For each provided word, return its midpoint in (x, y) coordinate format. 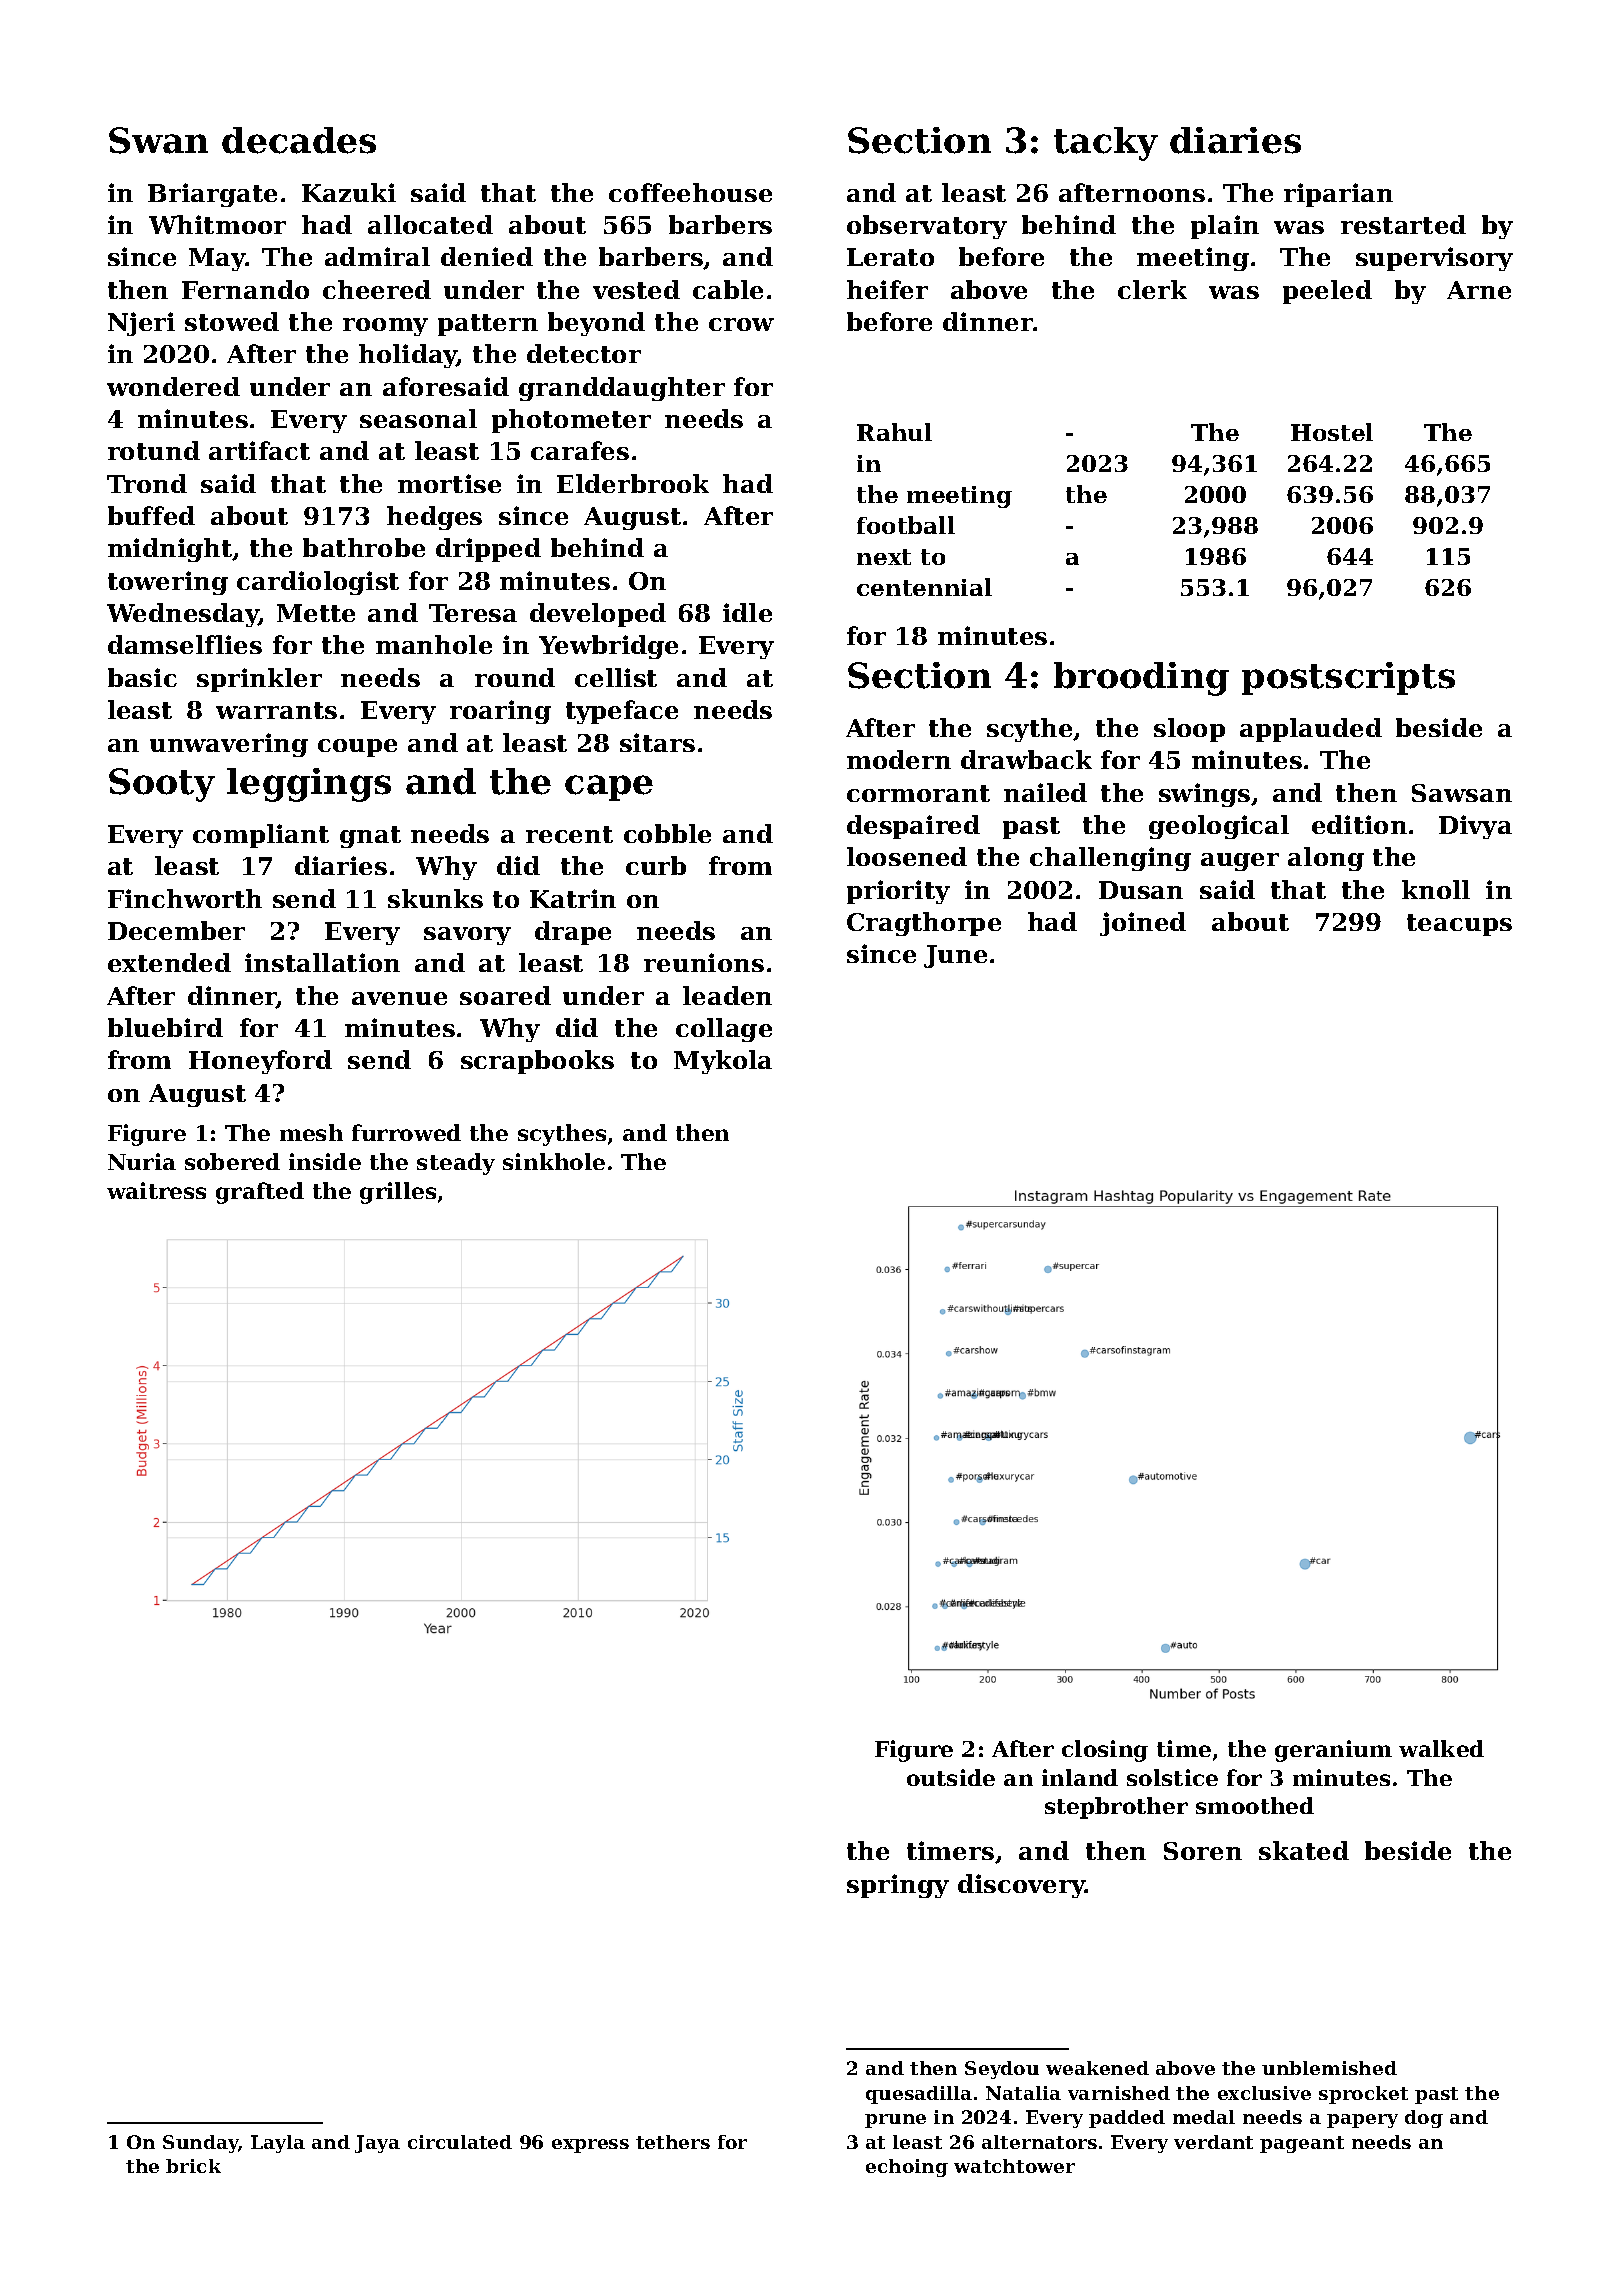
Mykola (723, 1062)
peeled (1327, 292)
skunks (435, 898)
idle (747, 612)
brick (193, 2166)
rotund (154, 450)
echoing (907, 2168)
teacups (1459, 925)
